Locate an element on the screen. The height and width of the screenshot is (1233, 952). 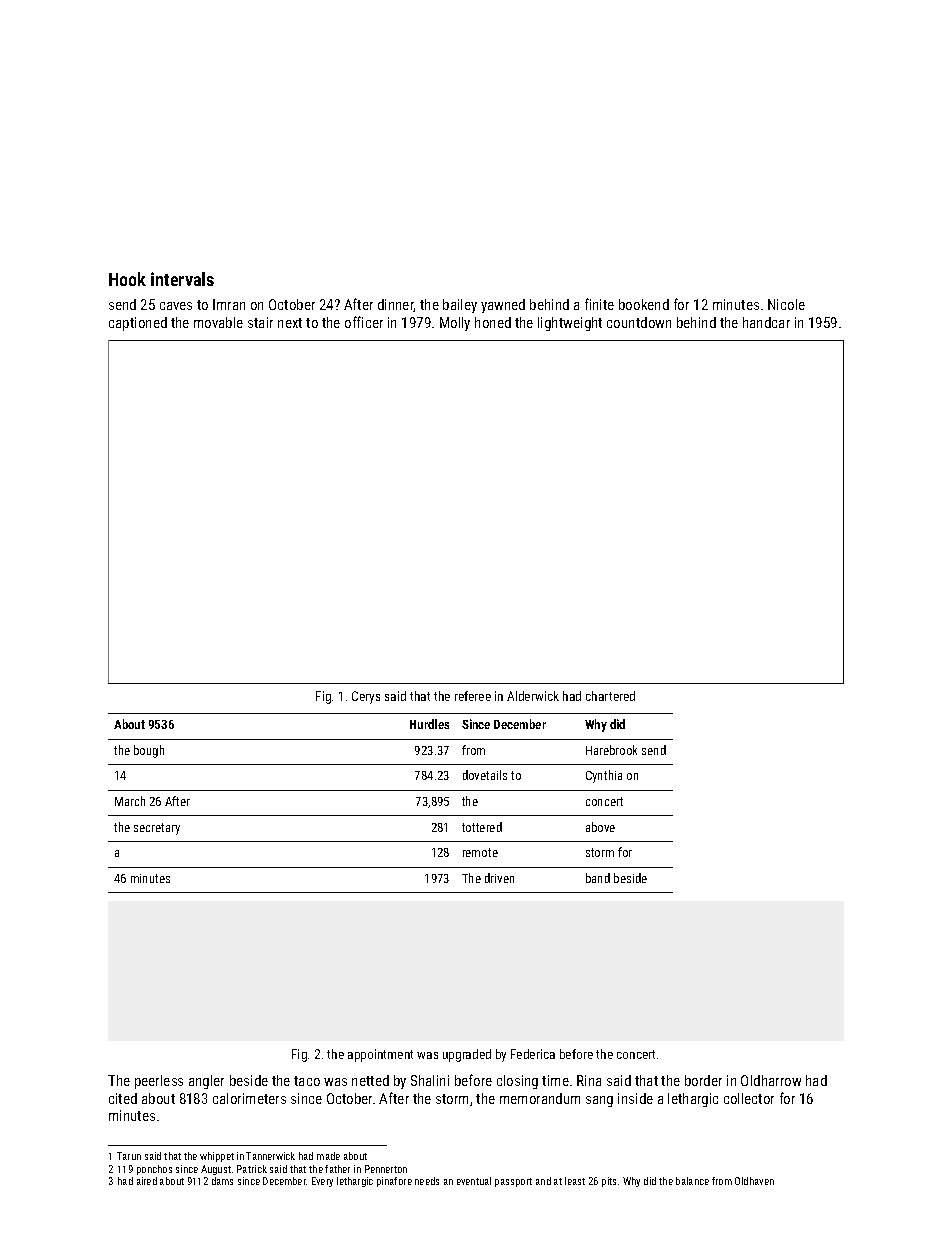
tottered is located at coordinates (482, 827).
